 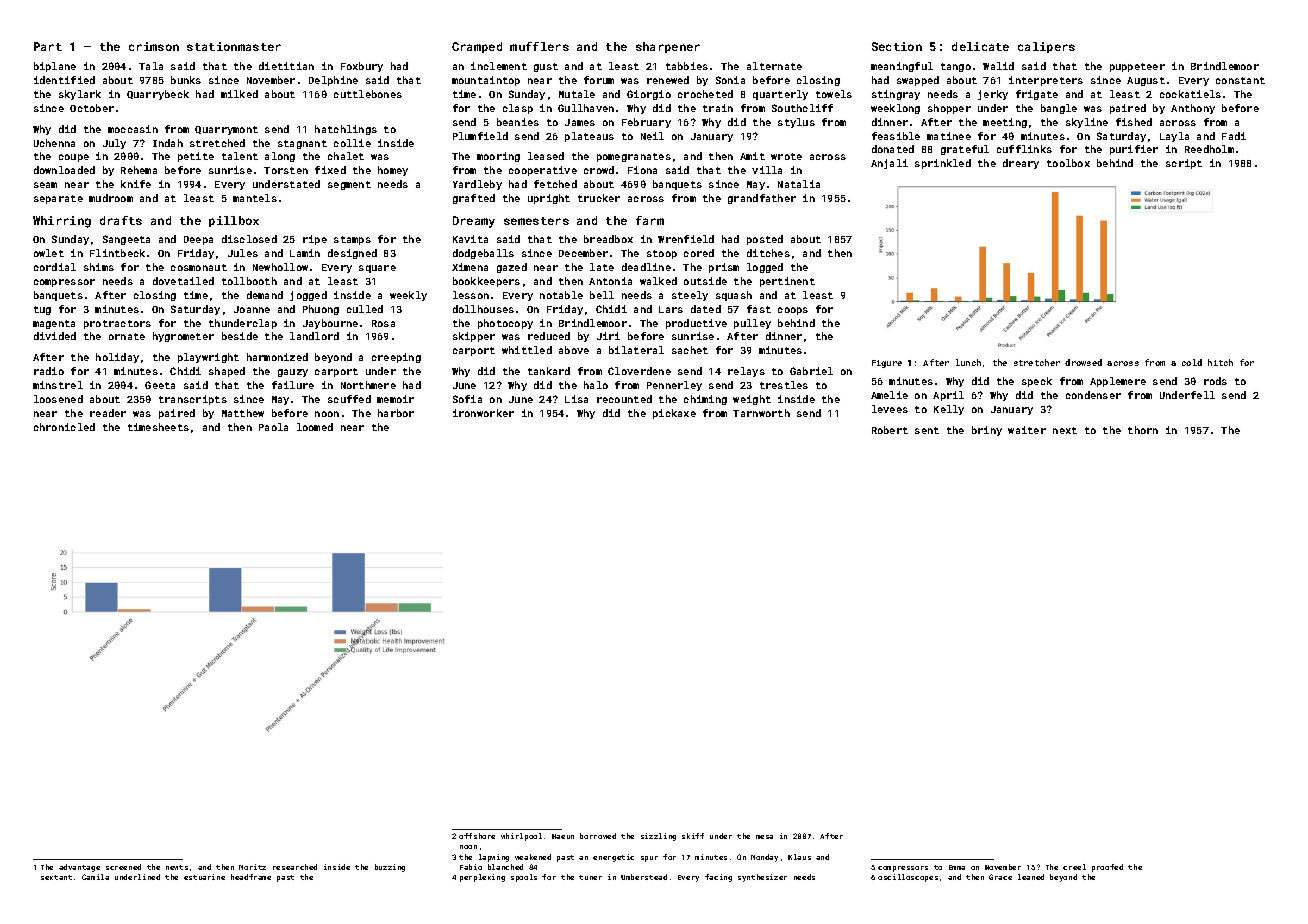 I want to click on cockatiels, so click(x=1190, y=94).
